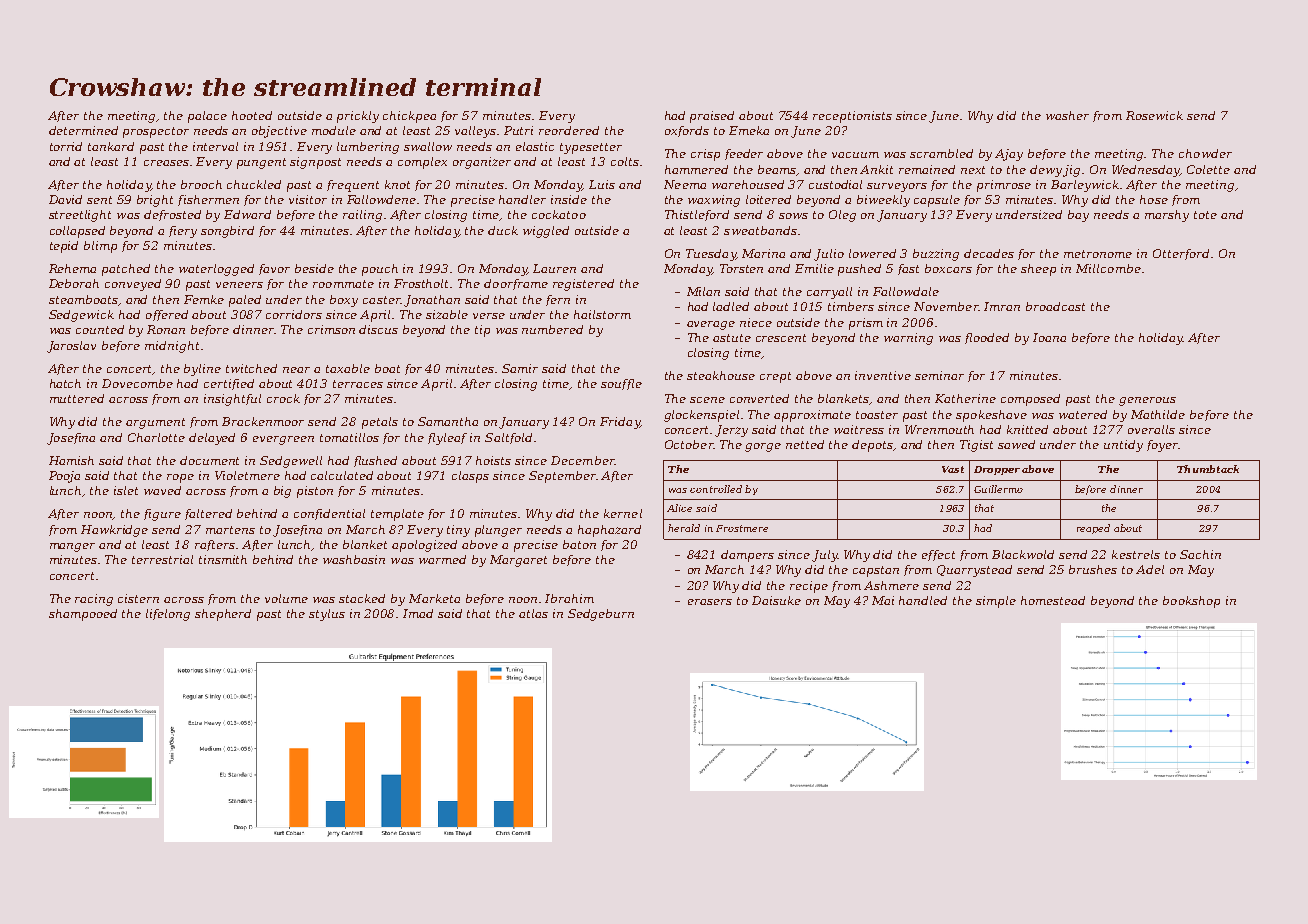  What do you see at coordinates (155, 423) in the page?
I see `argument` at bounding box center [155, 423].
